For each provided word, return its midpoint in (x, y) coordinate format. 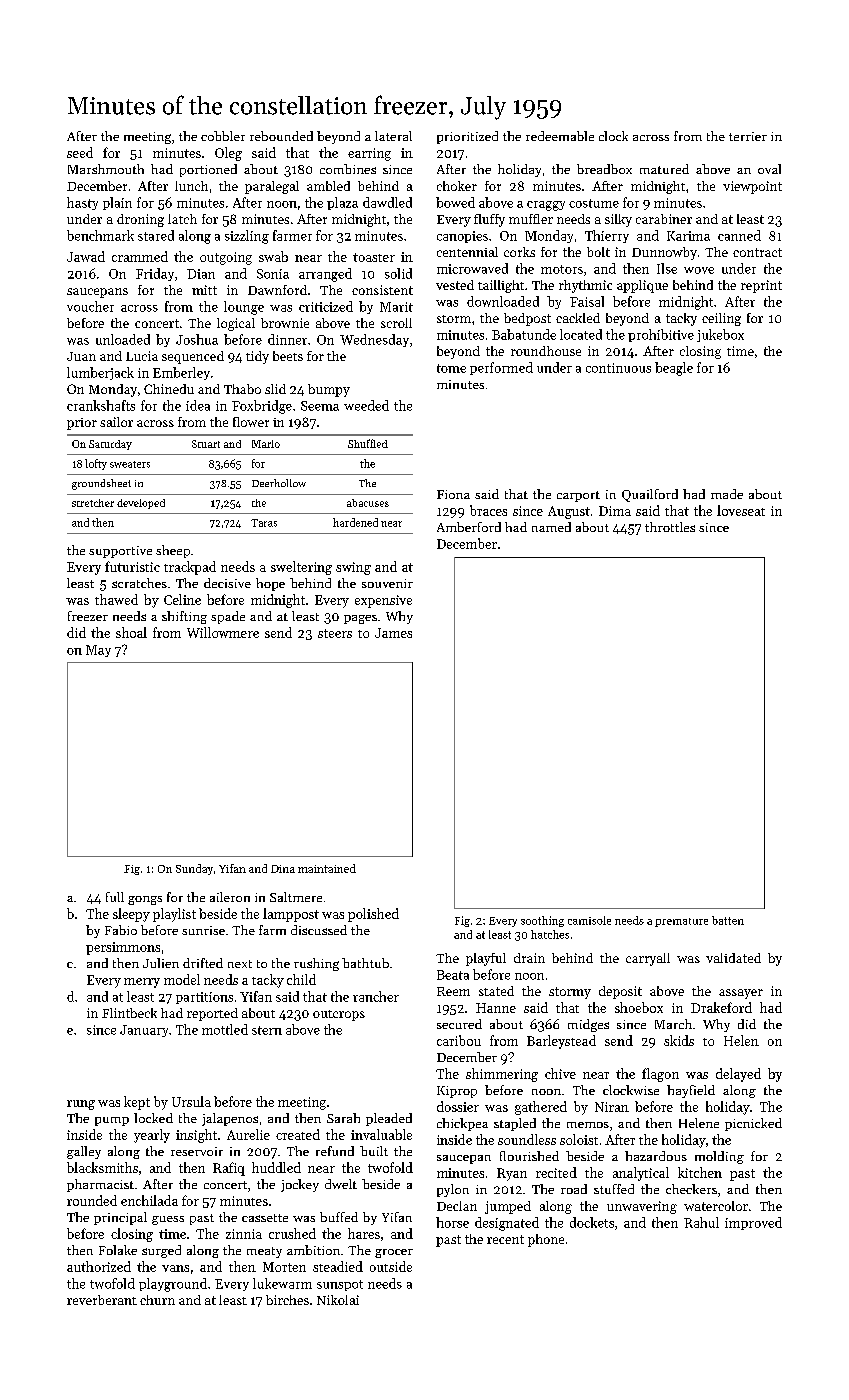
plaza (342, 203)
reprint (761, 286)
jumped (508, 1207)
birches (287, 1300)
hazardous (656, 1156)
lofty (96, 464)
